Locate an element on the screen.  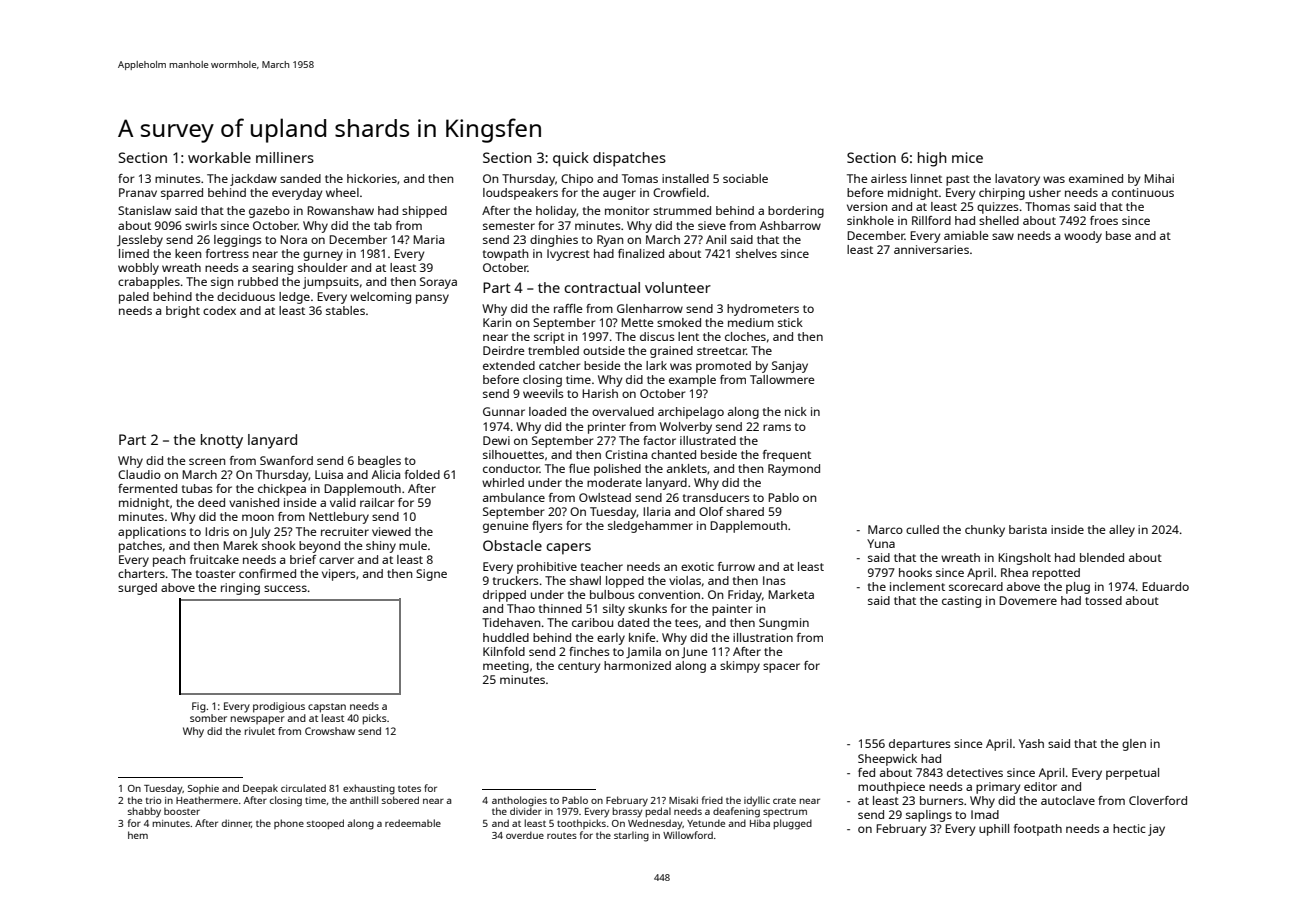
Pranav is located at coordinates (138, 192).
